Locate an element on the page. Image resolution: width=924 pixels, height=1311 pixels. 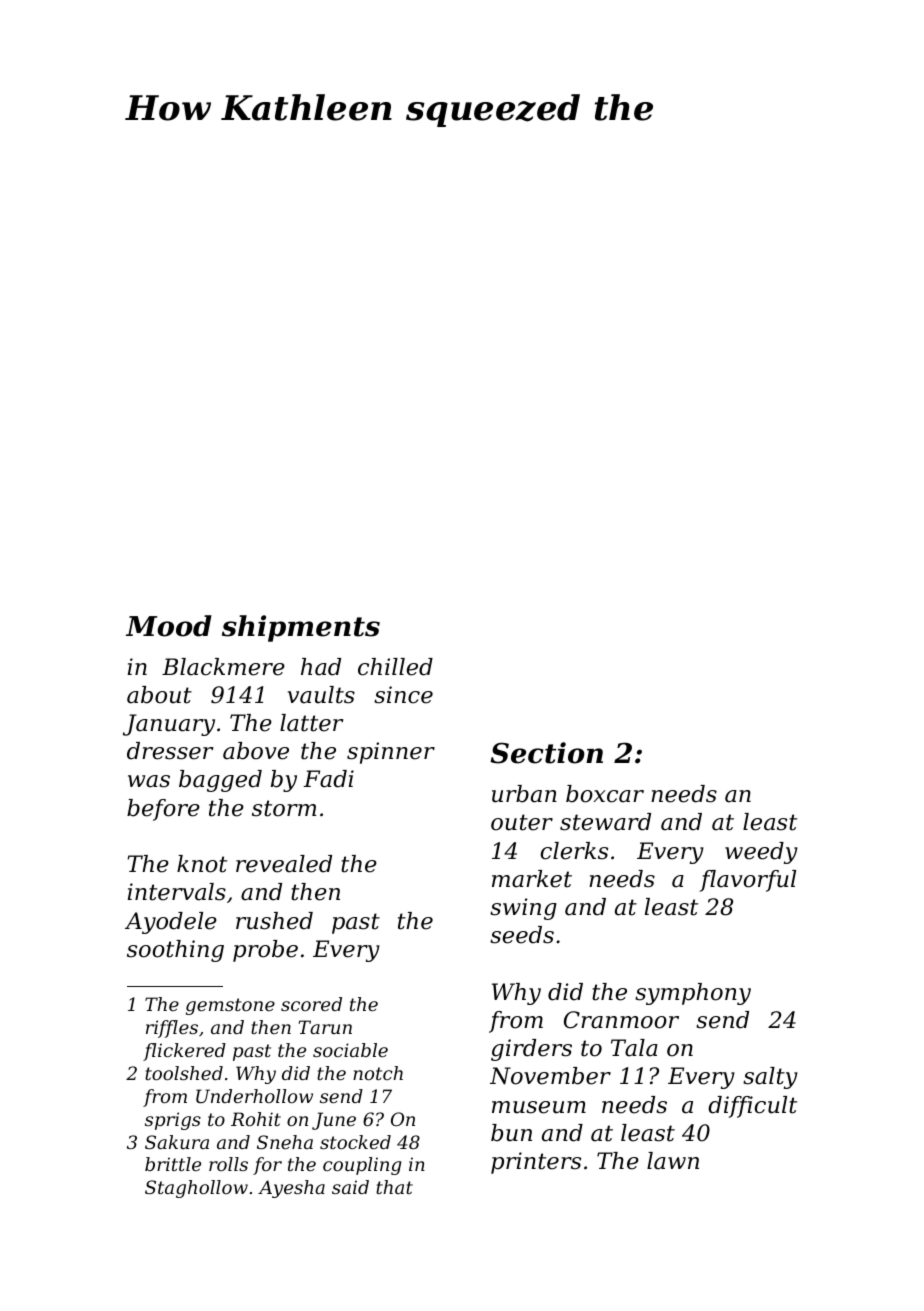
Section is located at coordinates (546, 753).
